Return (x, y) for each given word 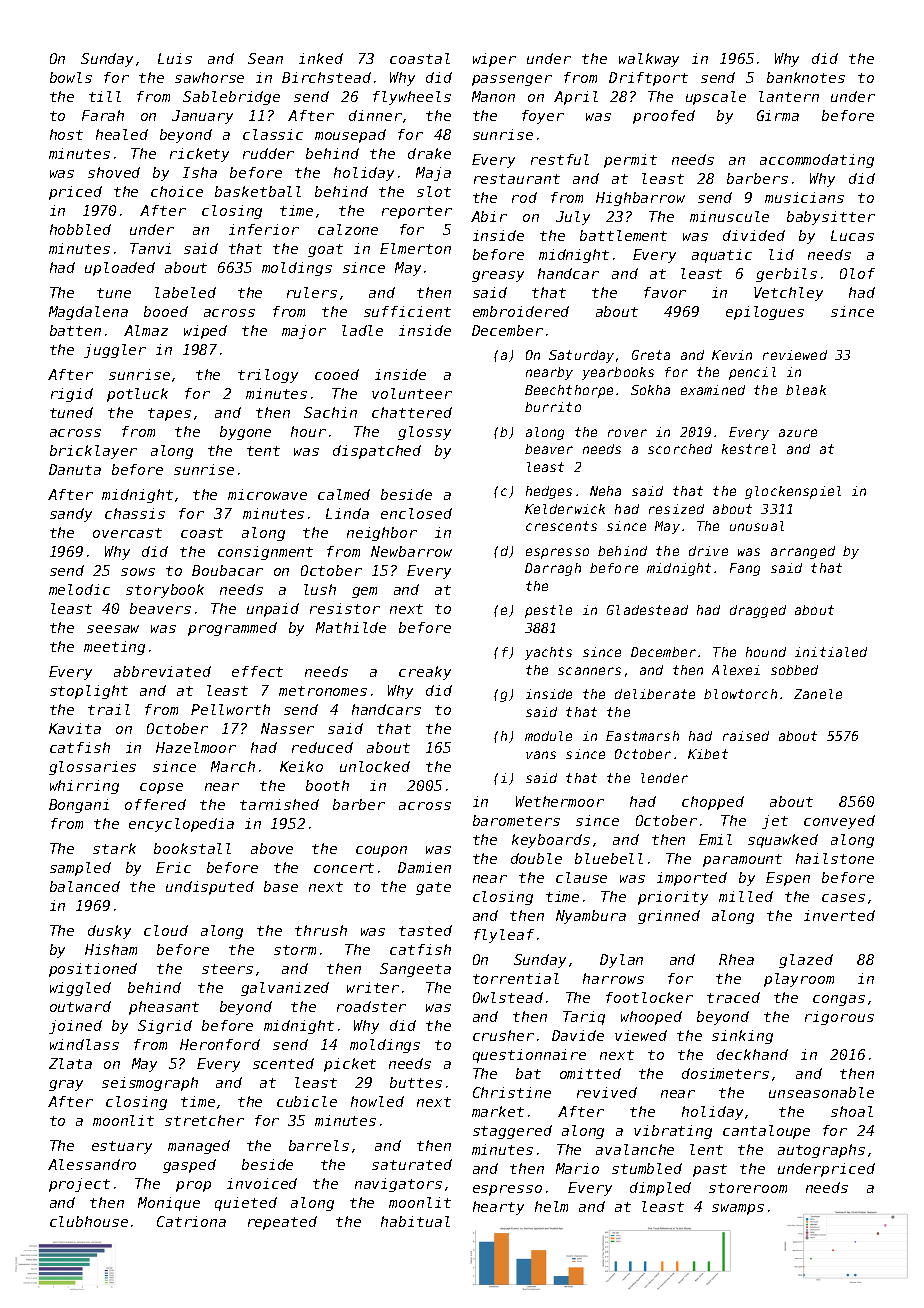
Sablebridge (231, 98)
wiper (494, 60)
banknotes (806, 77)
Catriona (191, 1221)
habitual (415, 1221)
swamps (738, 1209)
